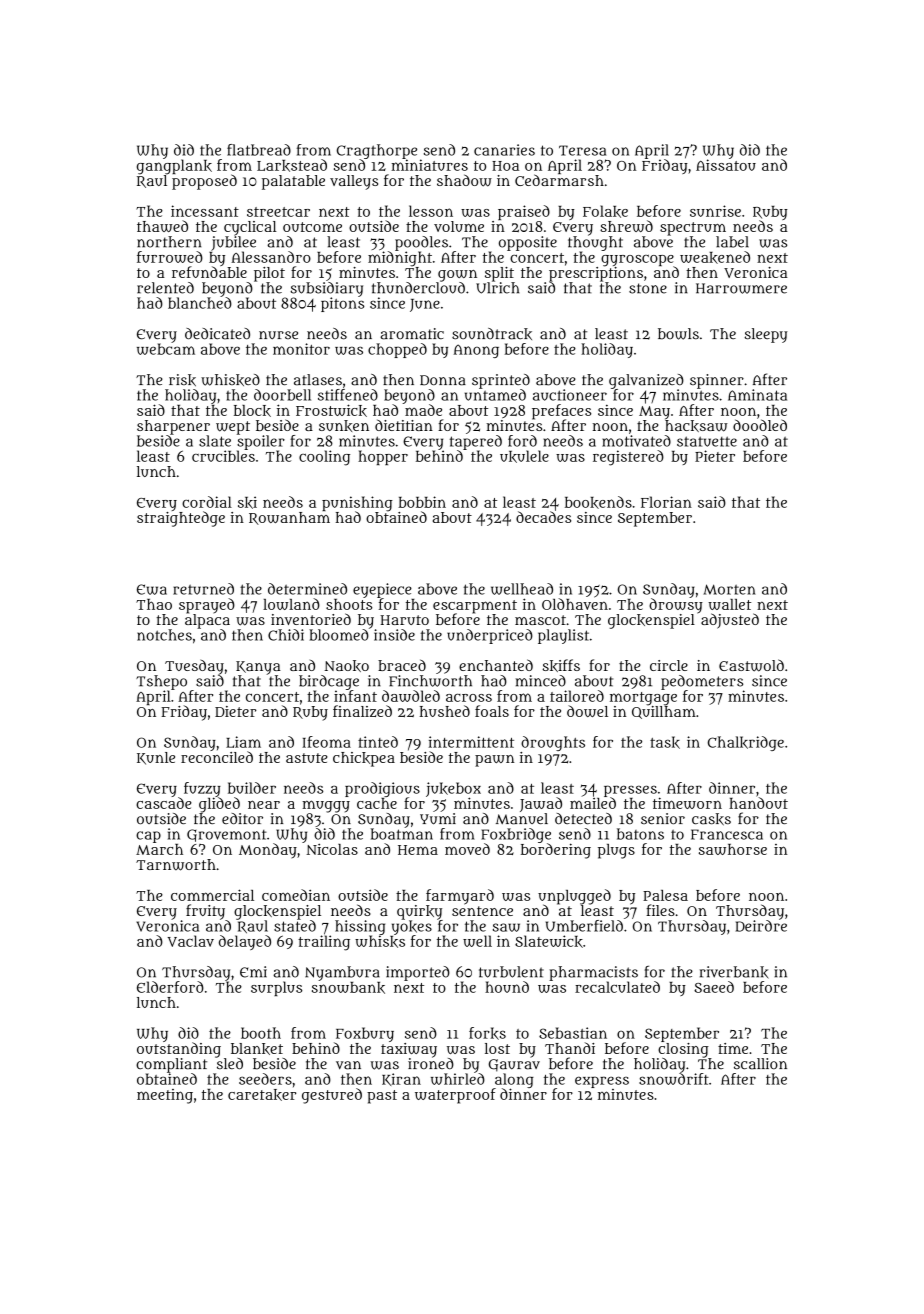 Image resolution: width=924 pixels, height=1314 pixels. I want to click on along, so click(514, 1080).
